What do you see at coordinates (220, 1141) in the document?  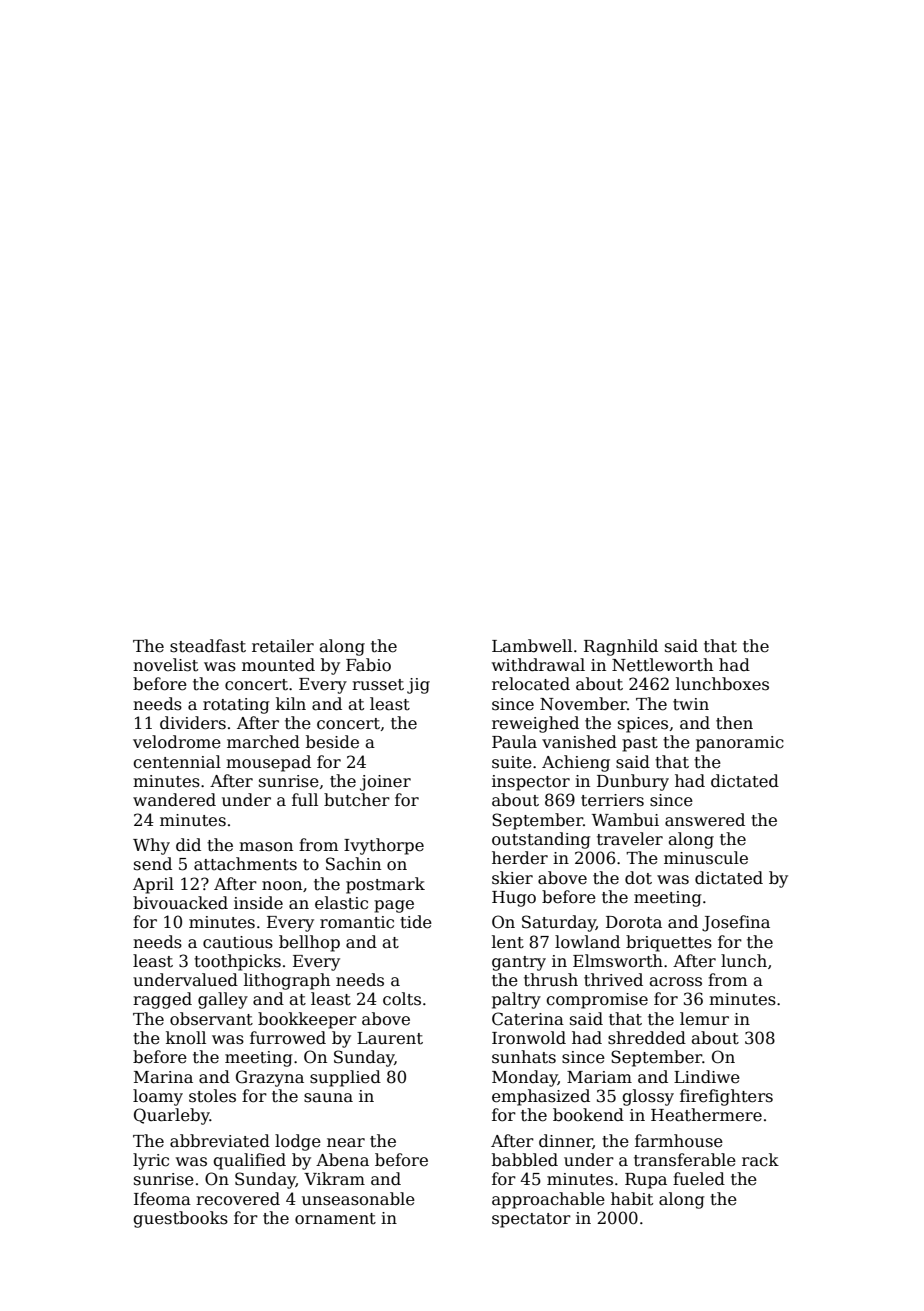 I see `abbreviated` at bounding box center [220, 1141].
